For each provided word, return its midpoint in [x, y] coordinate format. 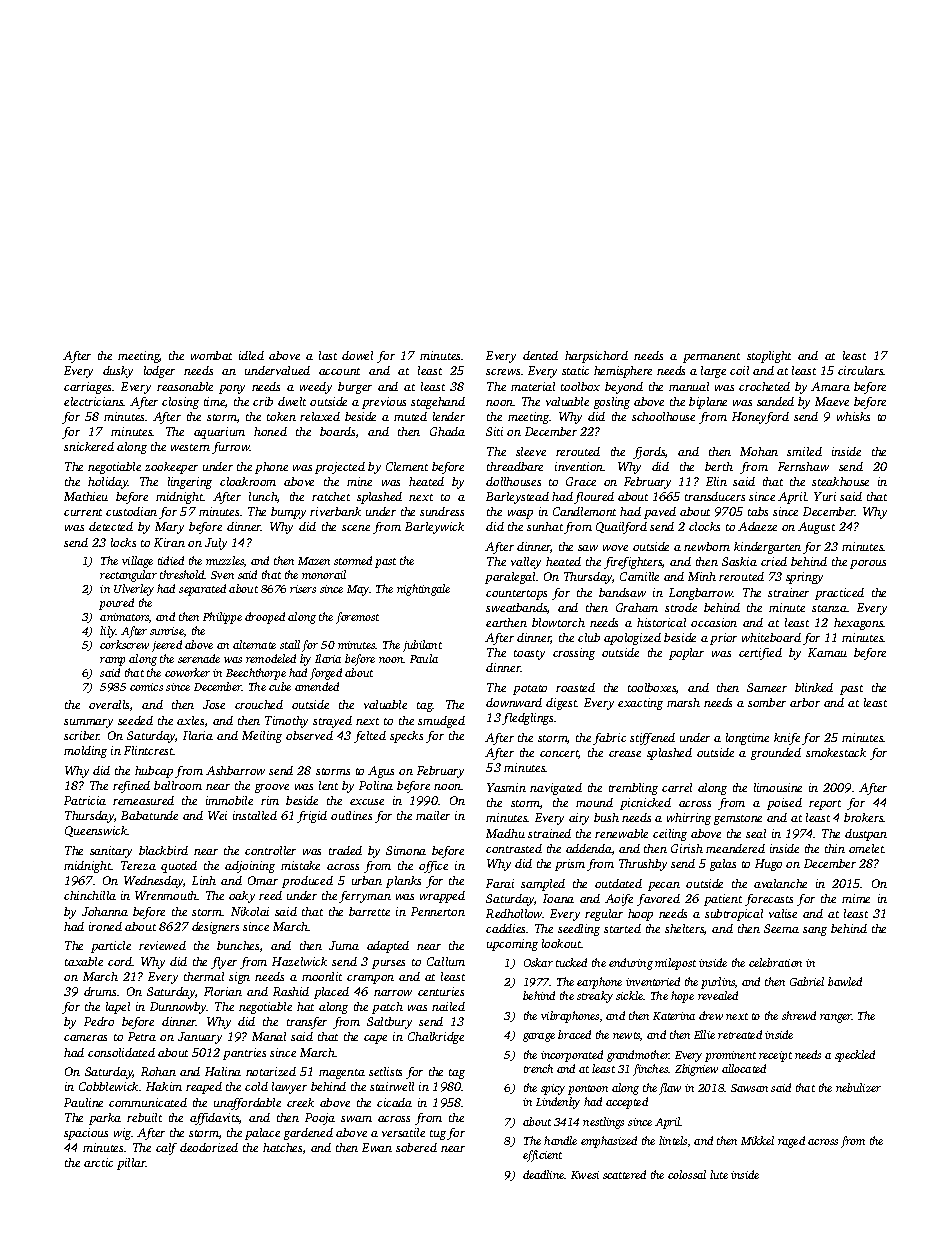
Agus [381, 772]
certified [760, 654]
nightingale [423, 590]
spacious [86, 1134]
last [328, 355]
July [216, 544]
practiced [839, 594]
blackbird [163, 850]
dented [540, 355]
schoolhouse [663, 416]
